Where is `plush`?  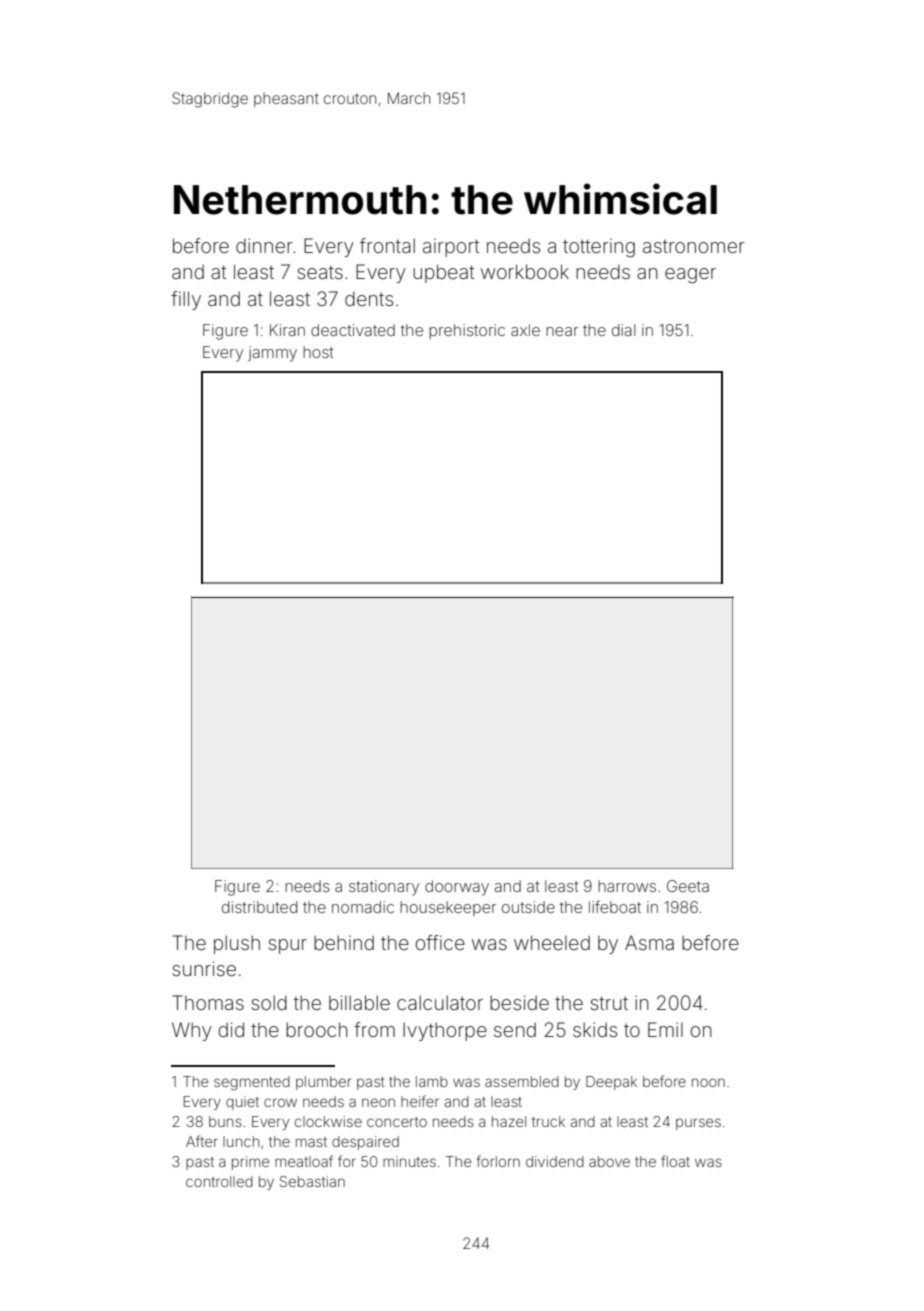 plush is located at coordinates (237, 944).
